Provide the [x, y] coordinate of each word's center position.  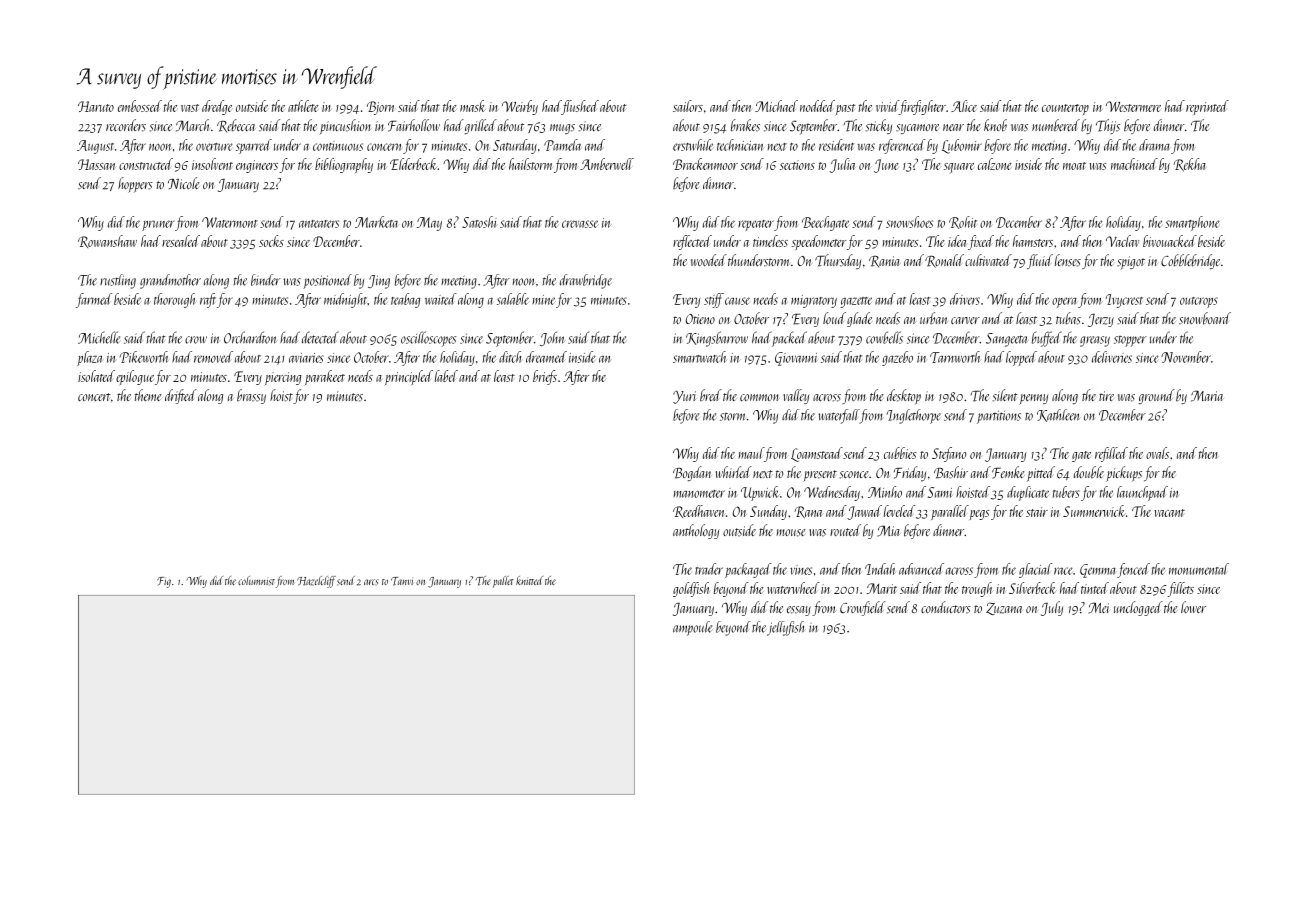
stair [1037, 512]
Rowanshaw [107, 241]
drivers [965, 299]
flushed [580, 107]
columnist [256, 581]
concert [94, 397]
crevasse [580, 224]
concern [384, 147]
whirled [734, 472]
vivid [887, 107]
